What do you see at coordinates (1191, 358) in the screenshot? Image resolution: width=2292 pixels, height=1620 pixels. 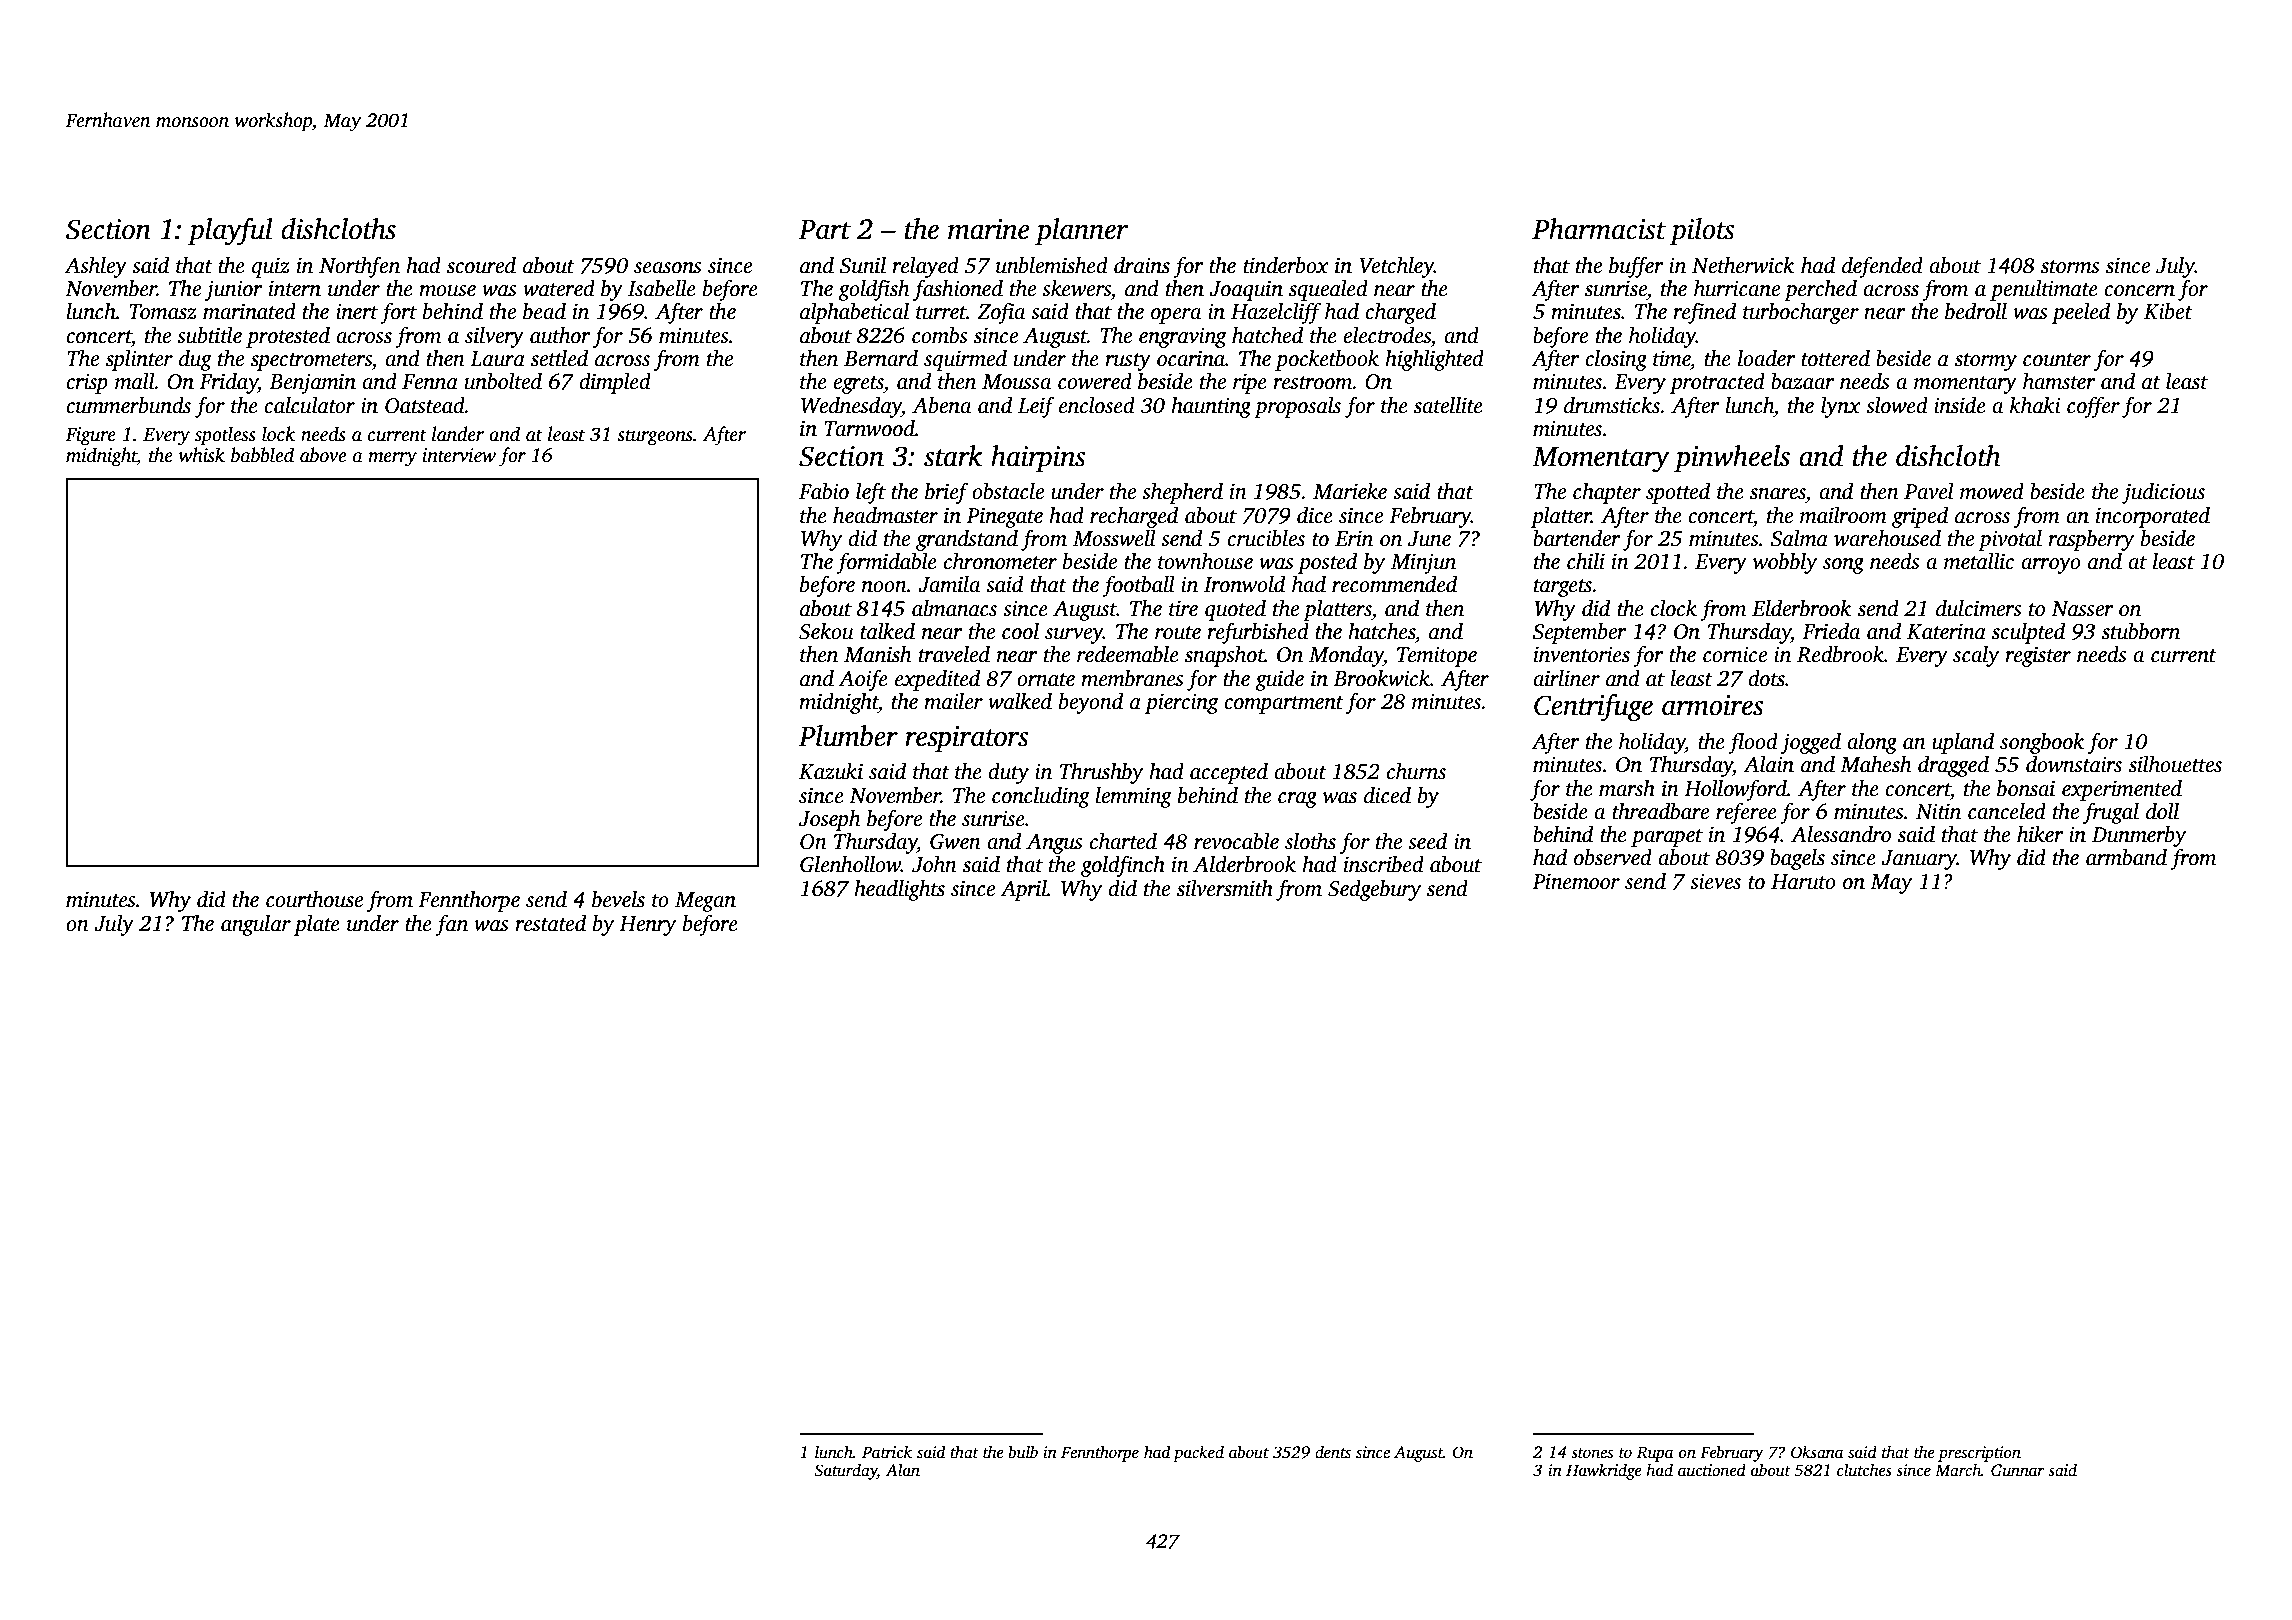 I see `ocarina` at bounding box center [1191, 358].
